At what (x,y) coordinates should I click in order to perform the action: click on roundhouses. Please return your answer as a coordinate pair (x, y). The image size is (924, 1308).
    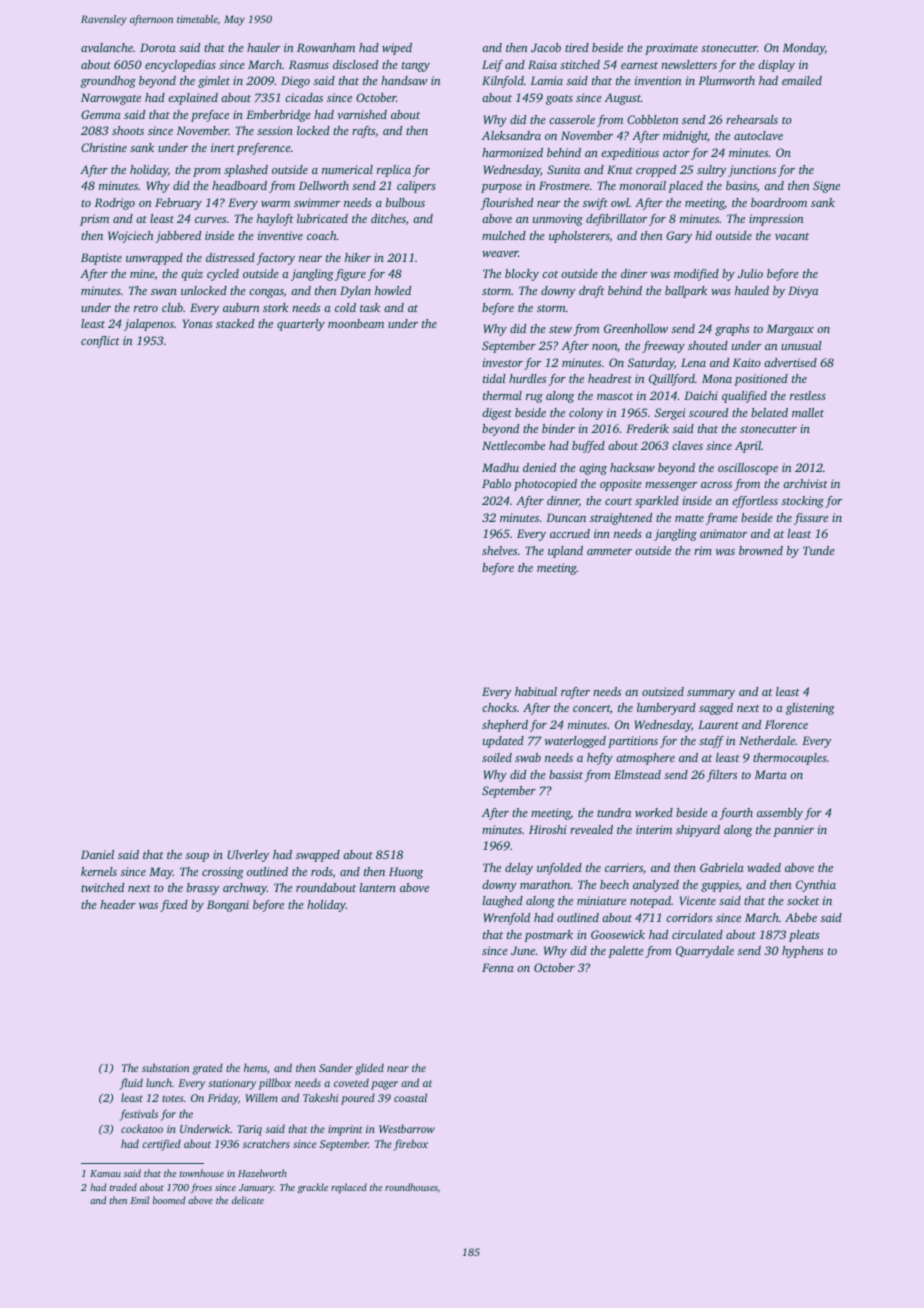
    Looking at the image, I should click on (411, 1187).
